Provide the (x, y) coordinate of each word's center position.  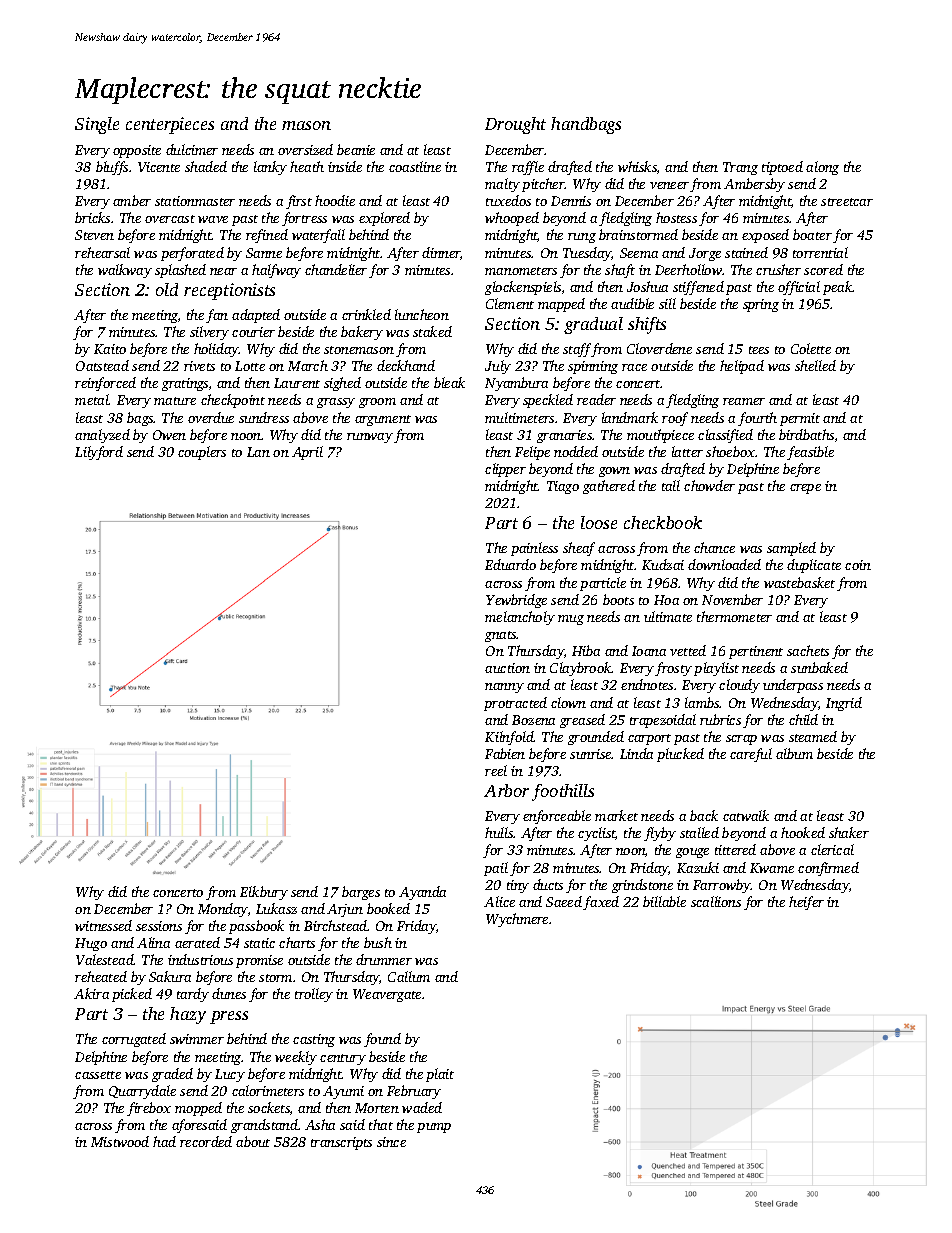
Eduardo (510, 564)
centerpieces (170, 125)
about (253, 1141)
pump (434, 1128)
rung (582, 238)
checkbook (663, 522)
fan (217, 316)
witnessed (103, 925)
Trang (740, 168)
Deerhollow (688, 269)
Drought (515, 125)
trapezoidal (663, 721)
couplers (202, 453)
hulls (499, 832)
